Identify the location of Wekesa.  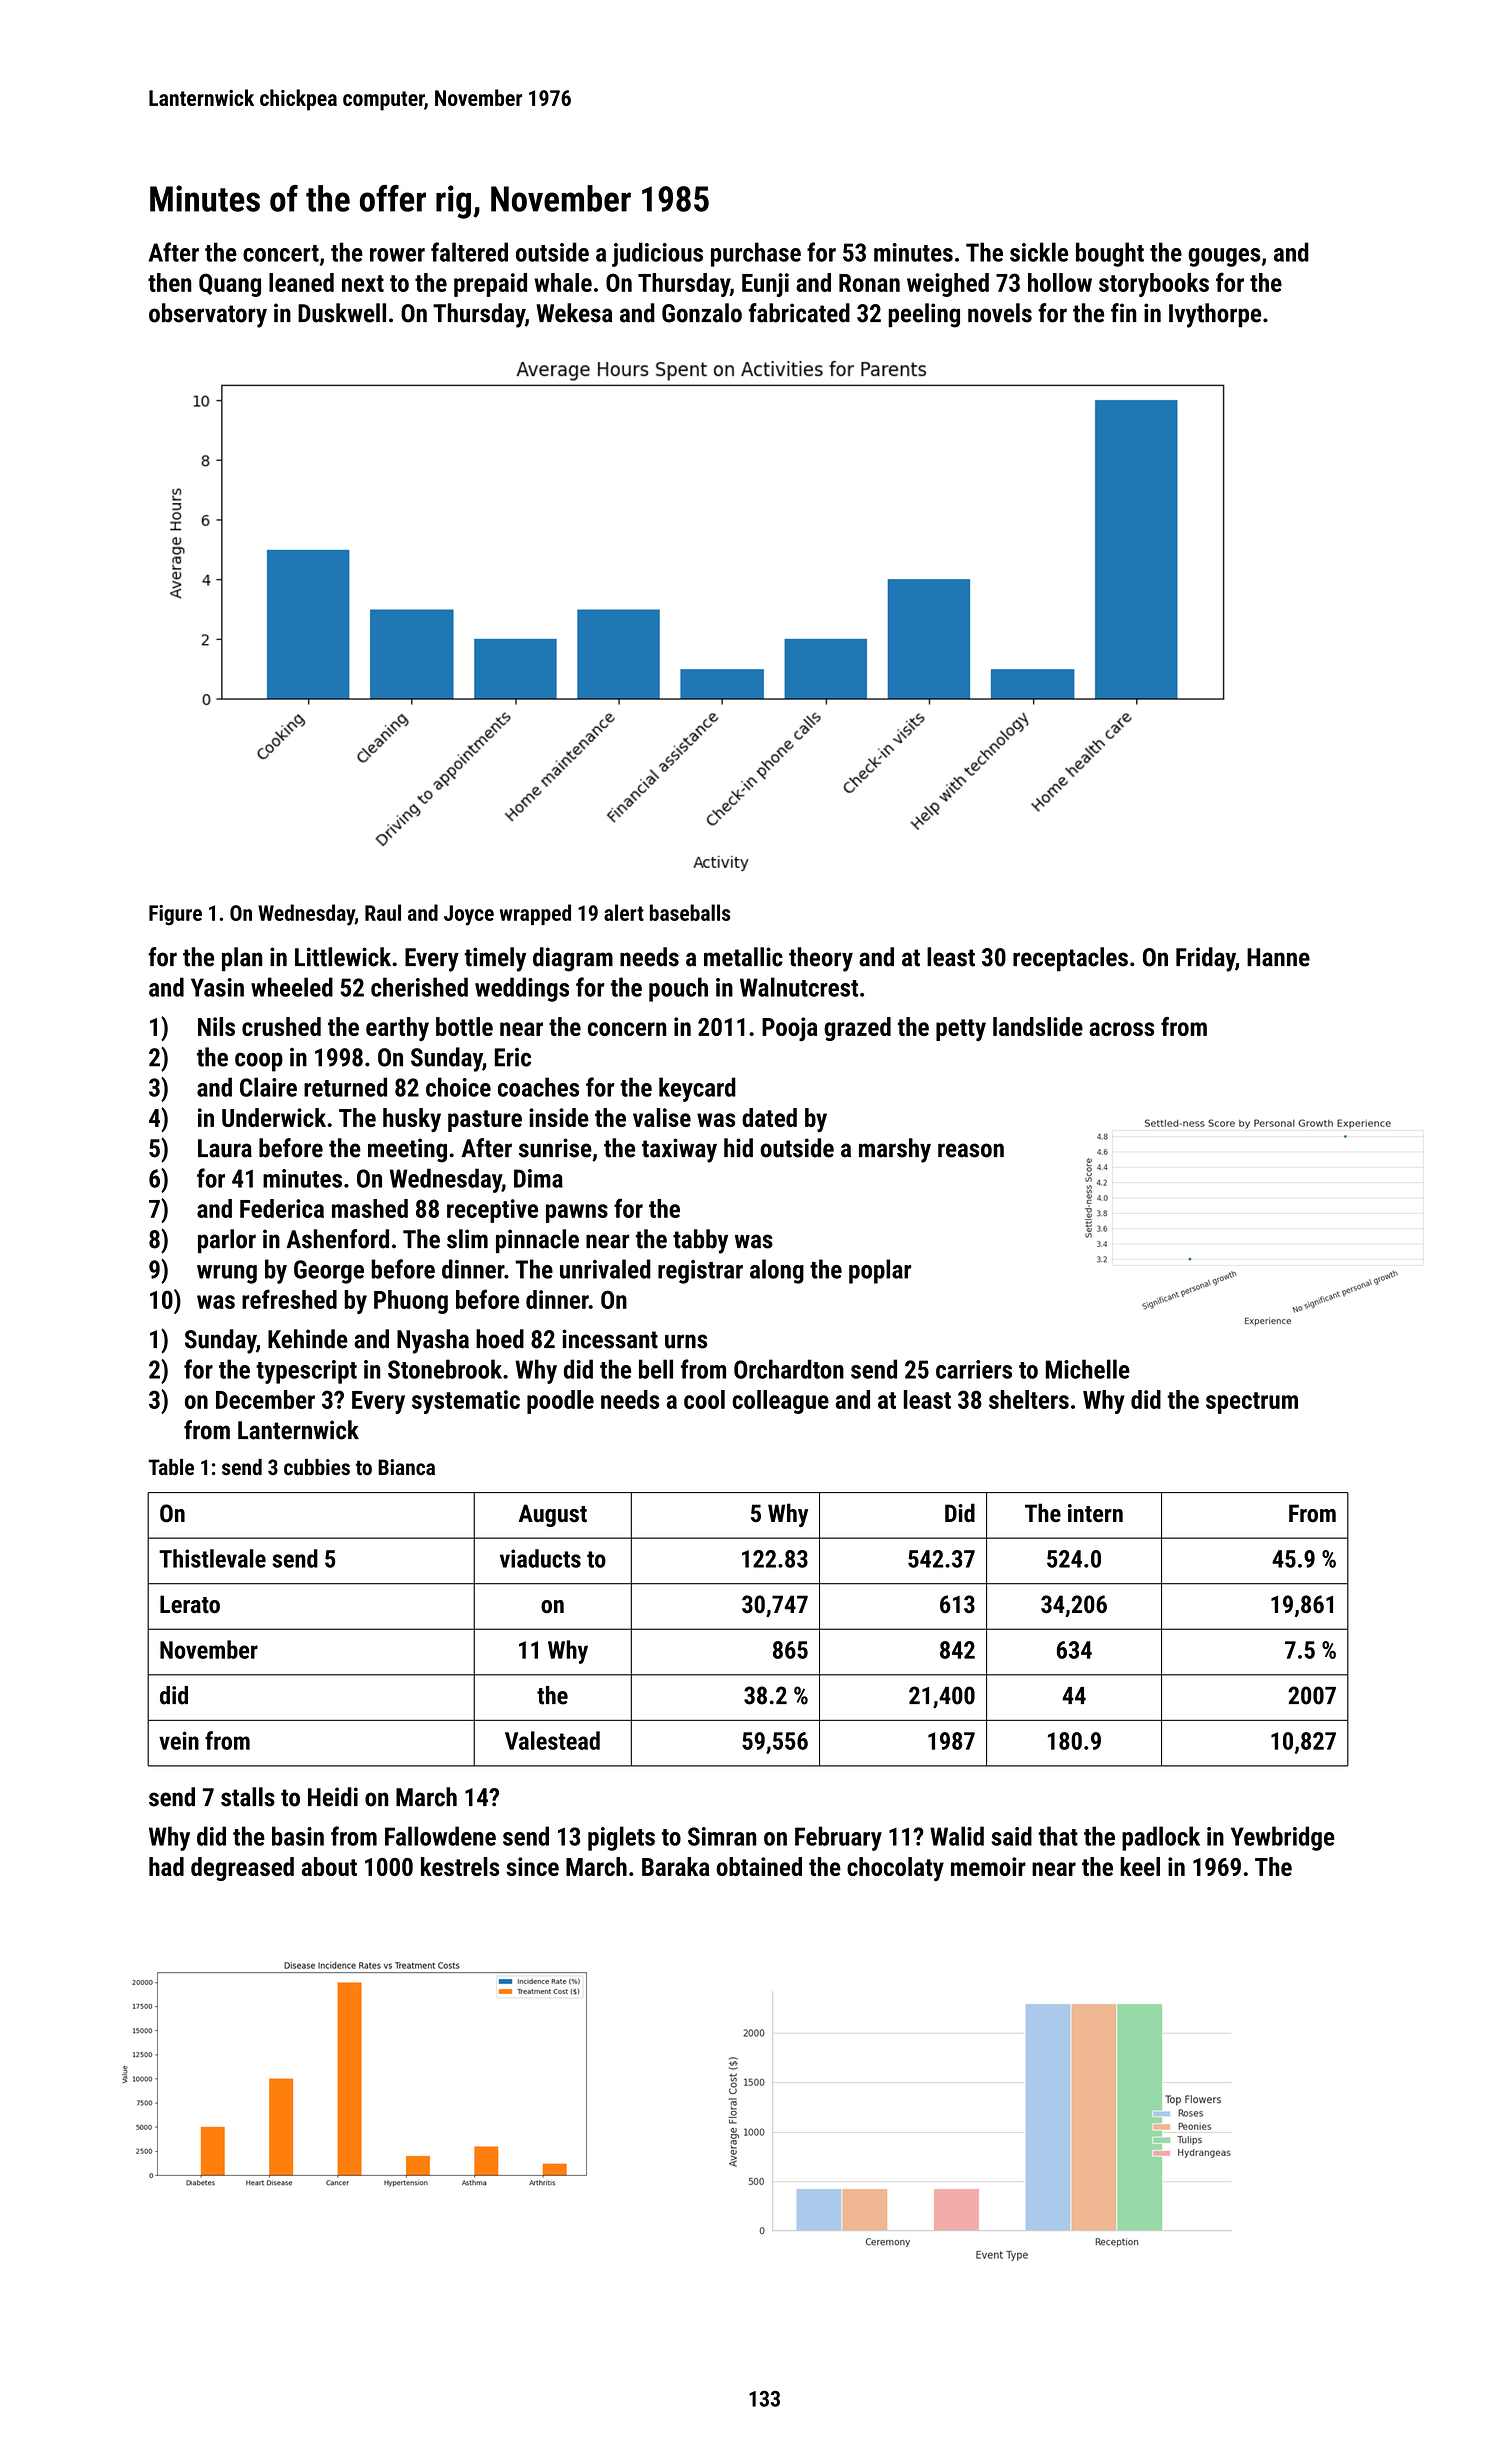
(574, 313).
